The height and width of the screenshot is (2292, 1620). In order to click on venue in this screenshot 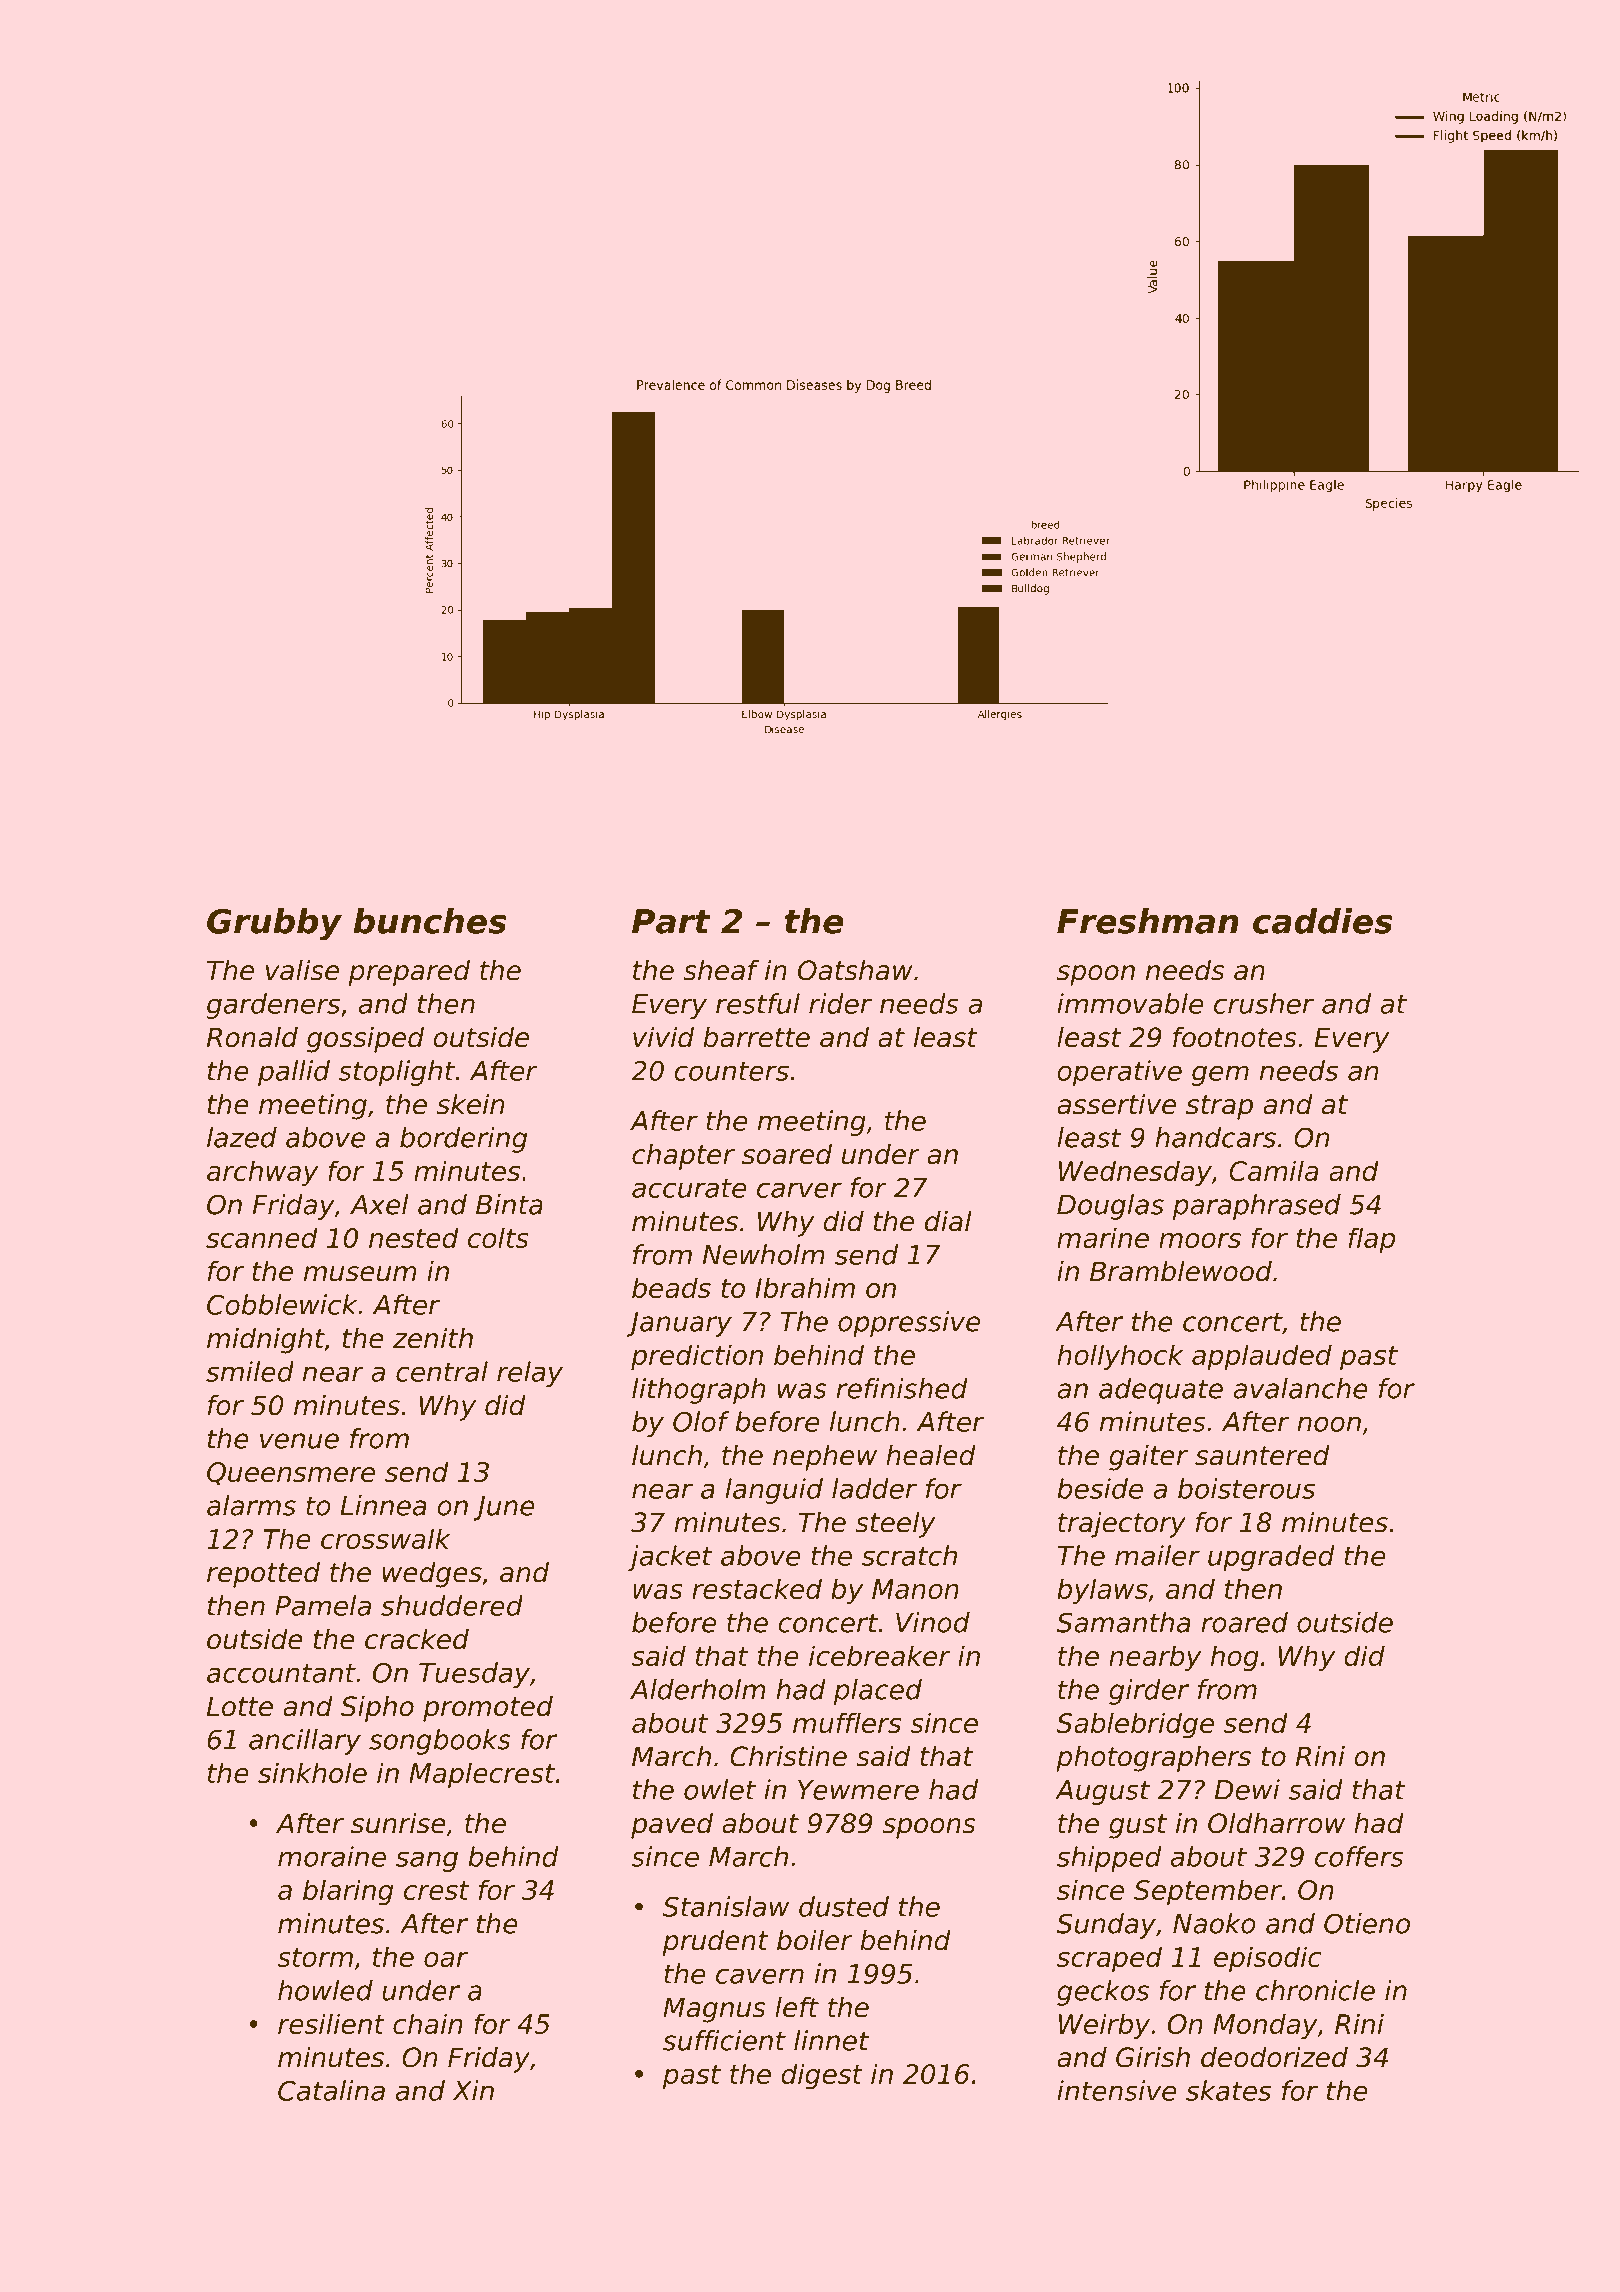, I will do `click(299, 1441)`.
